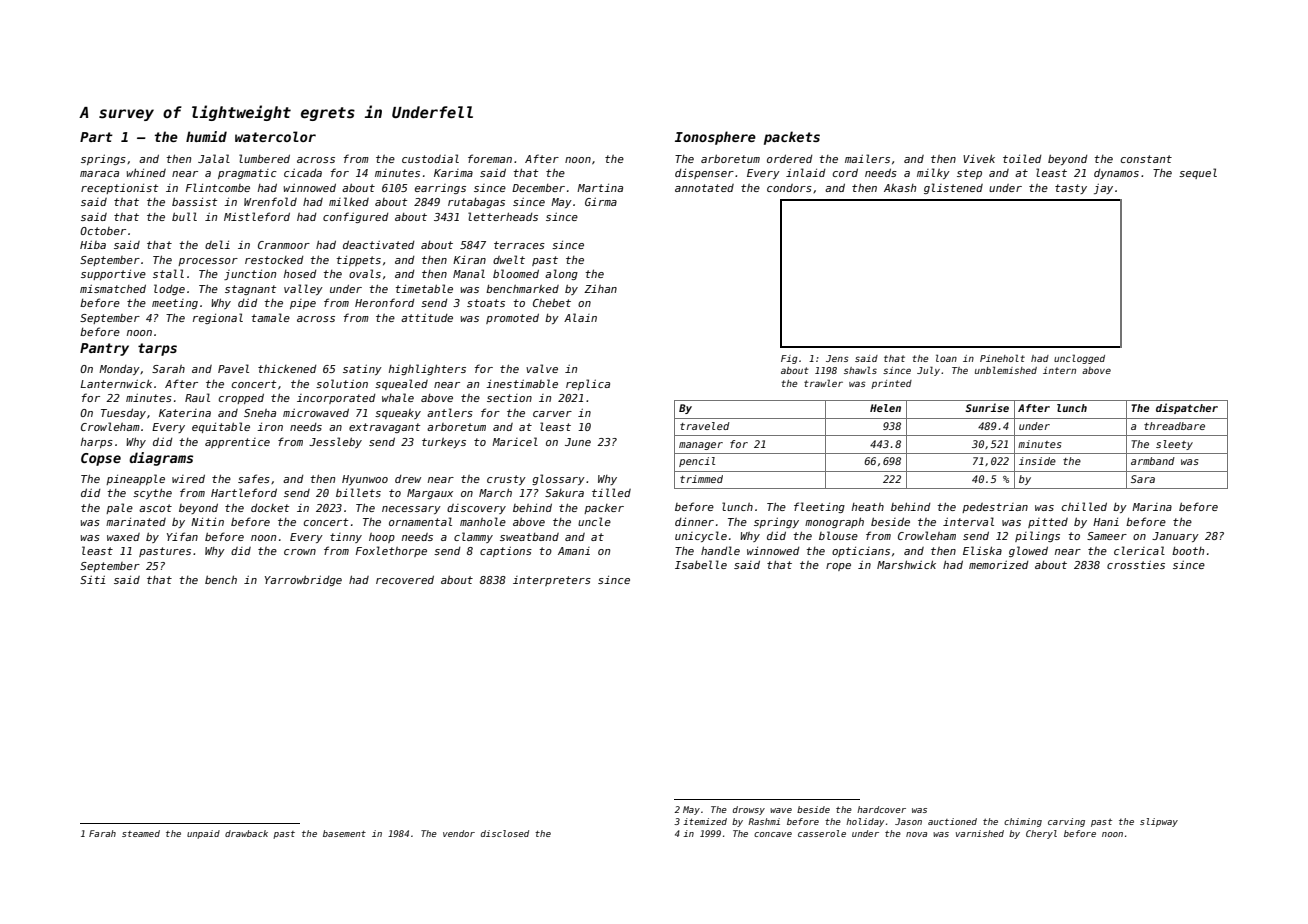  I want to click on dinner, so click(694, 522).
